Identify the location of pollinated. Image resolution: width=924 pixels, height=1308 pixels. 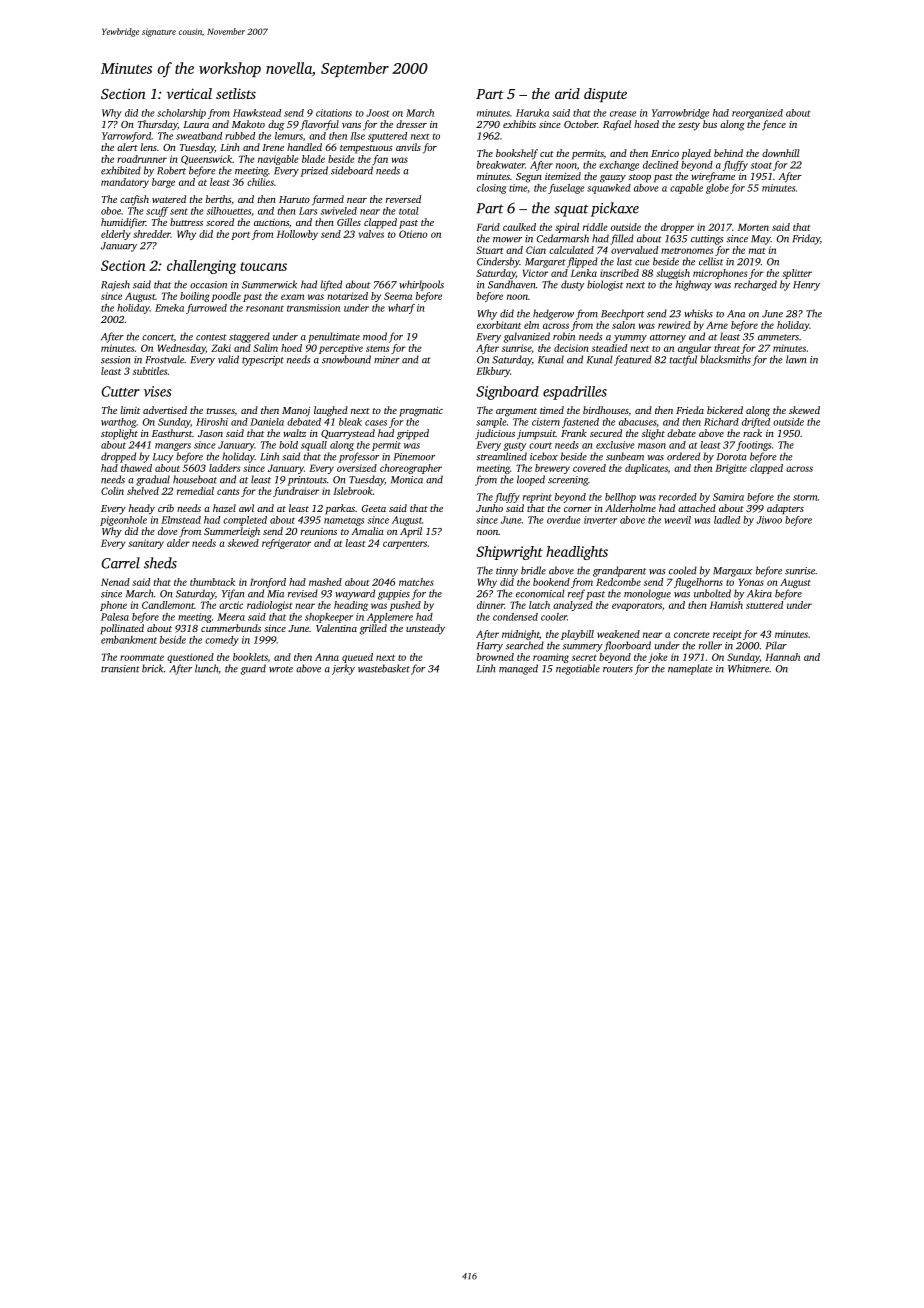
(122, 629).
